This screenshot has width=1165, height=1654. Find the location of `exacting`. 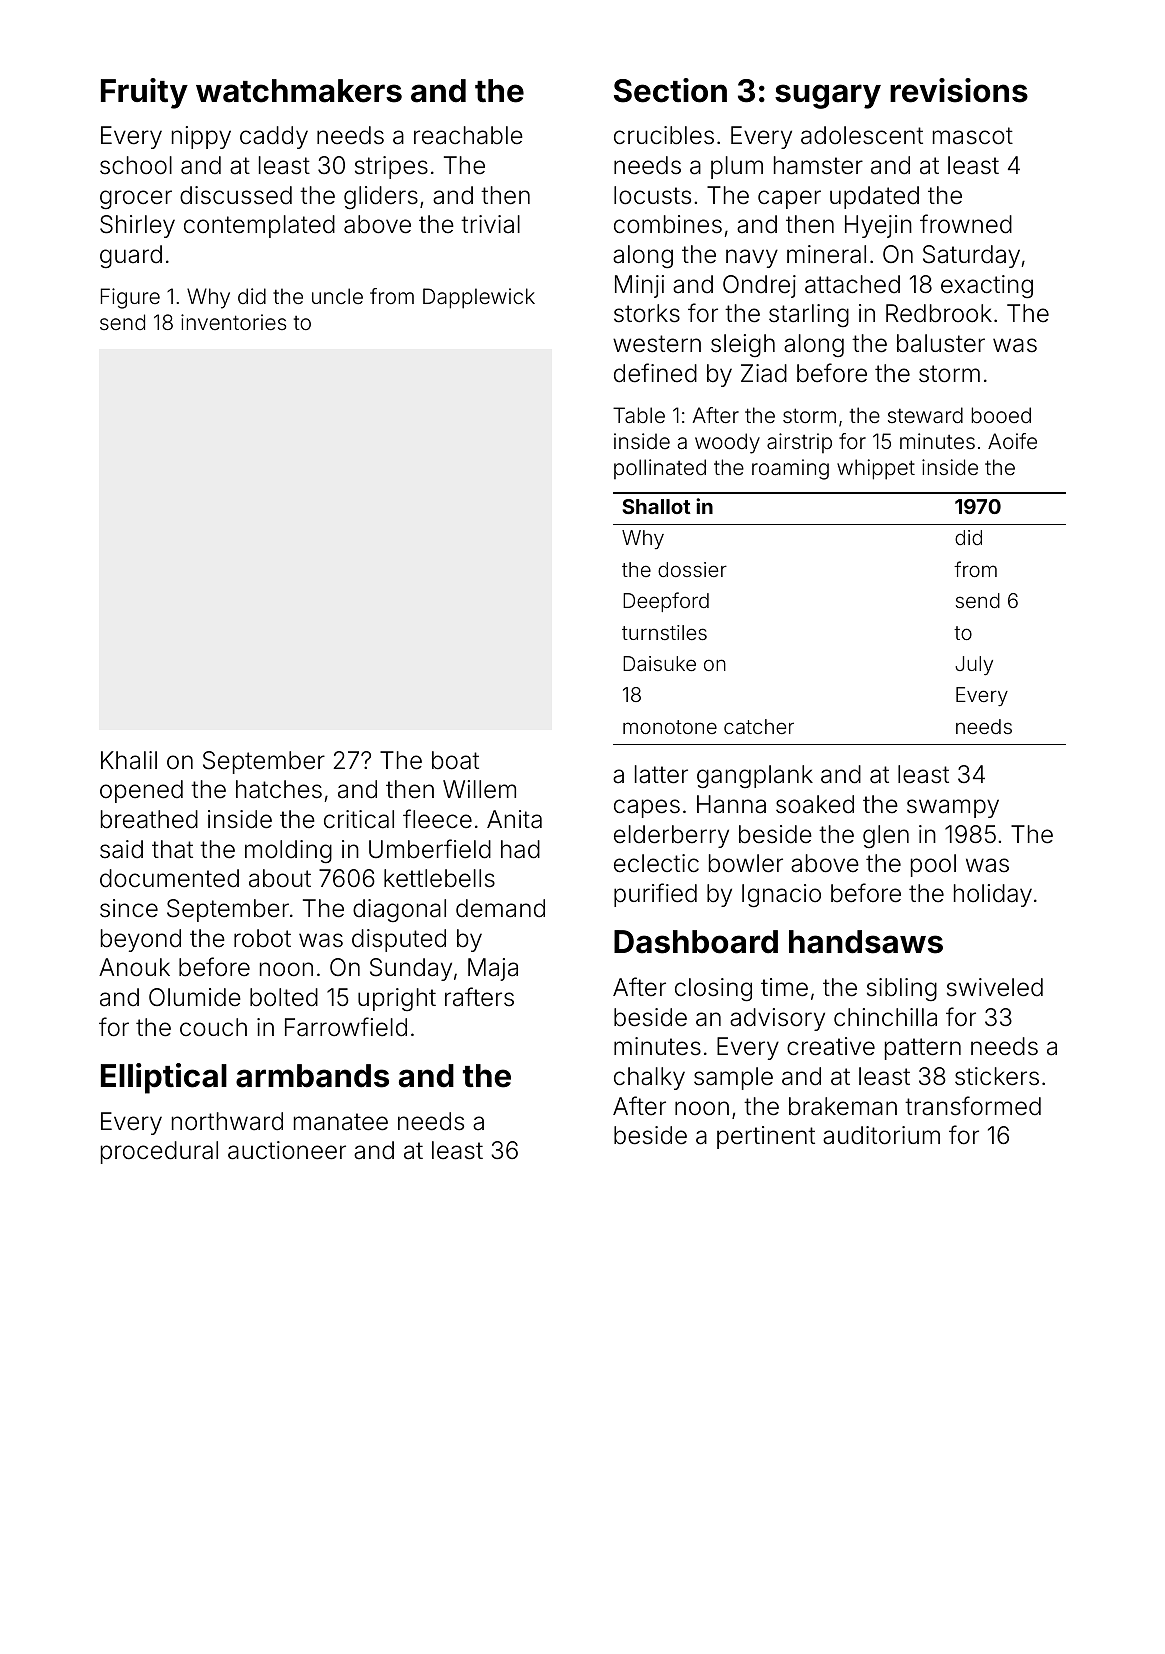

exacting is located at coordinates (987, 286).
